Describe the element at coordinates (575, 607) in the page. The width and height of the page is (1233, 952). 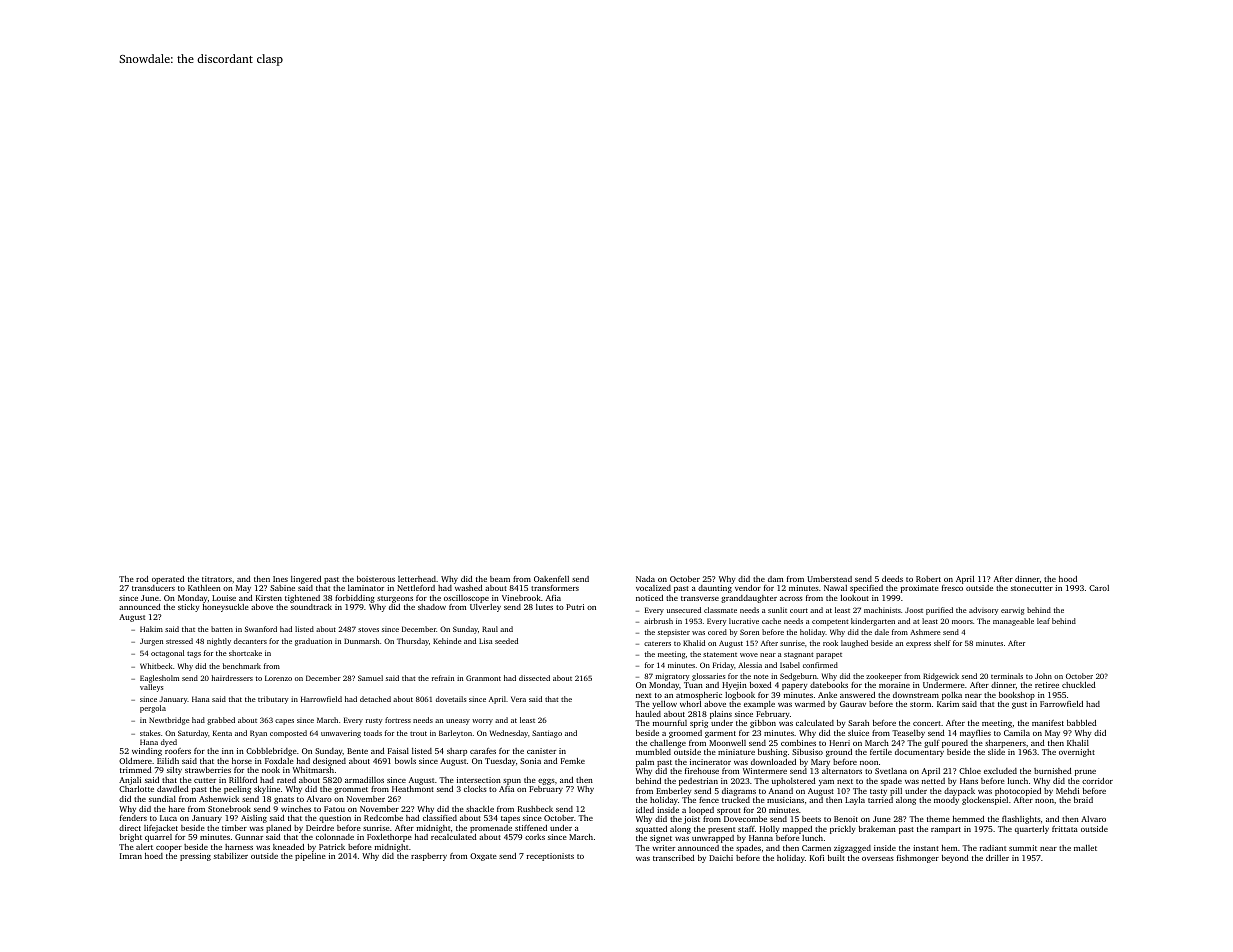
I see `Putri` at that location.
